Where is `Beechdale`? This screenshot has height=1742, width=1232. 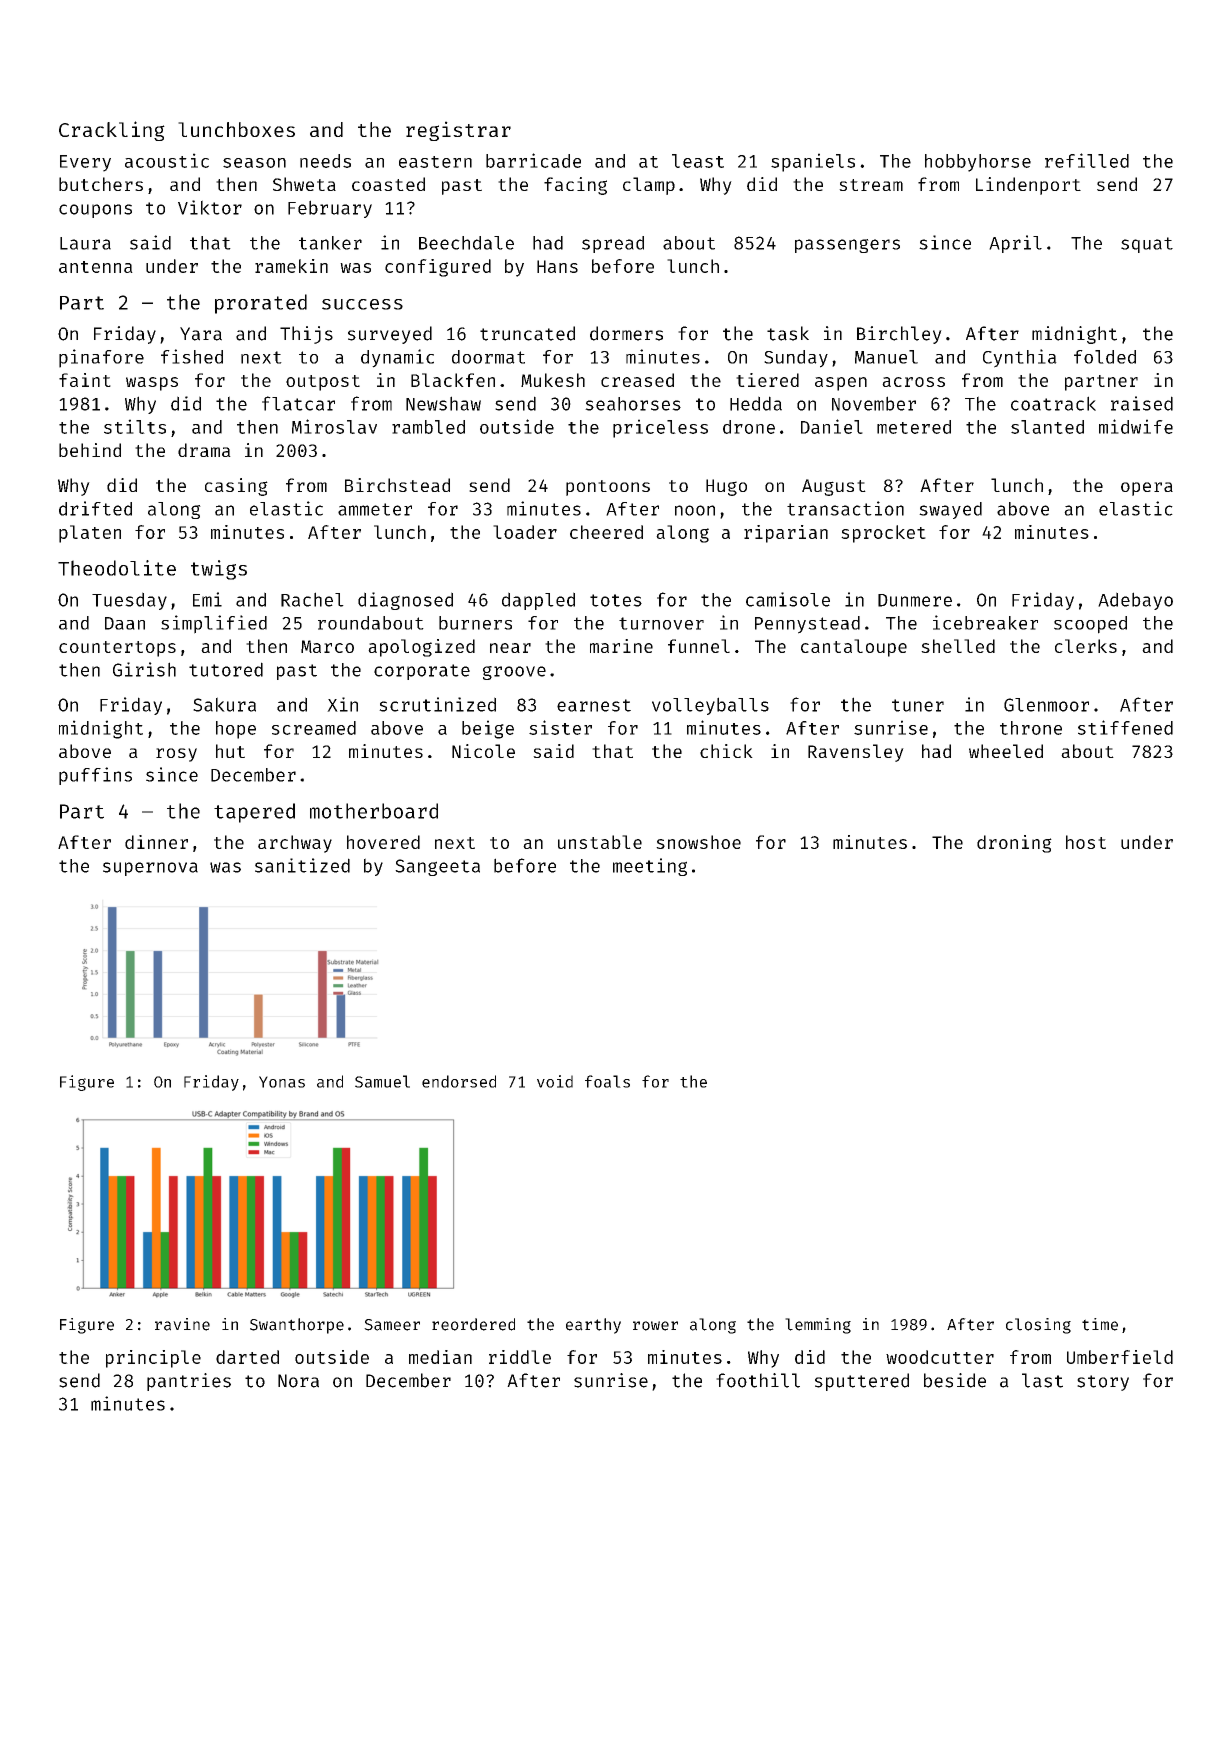
Beechdale is located at coordinates (466, 243).
